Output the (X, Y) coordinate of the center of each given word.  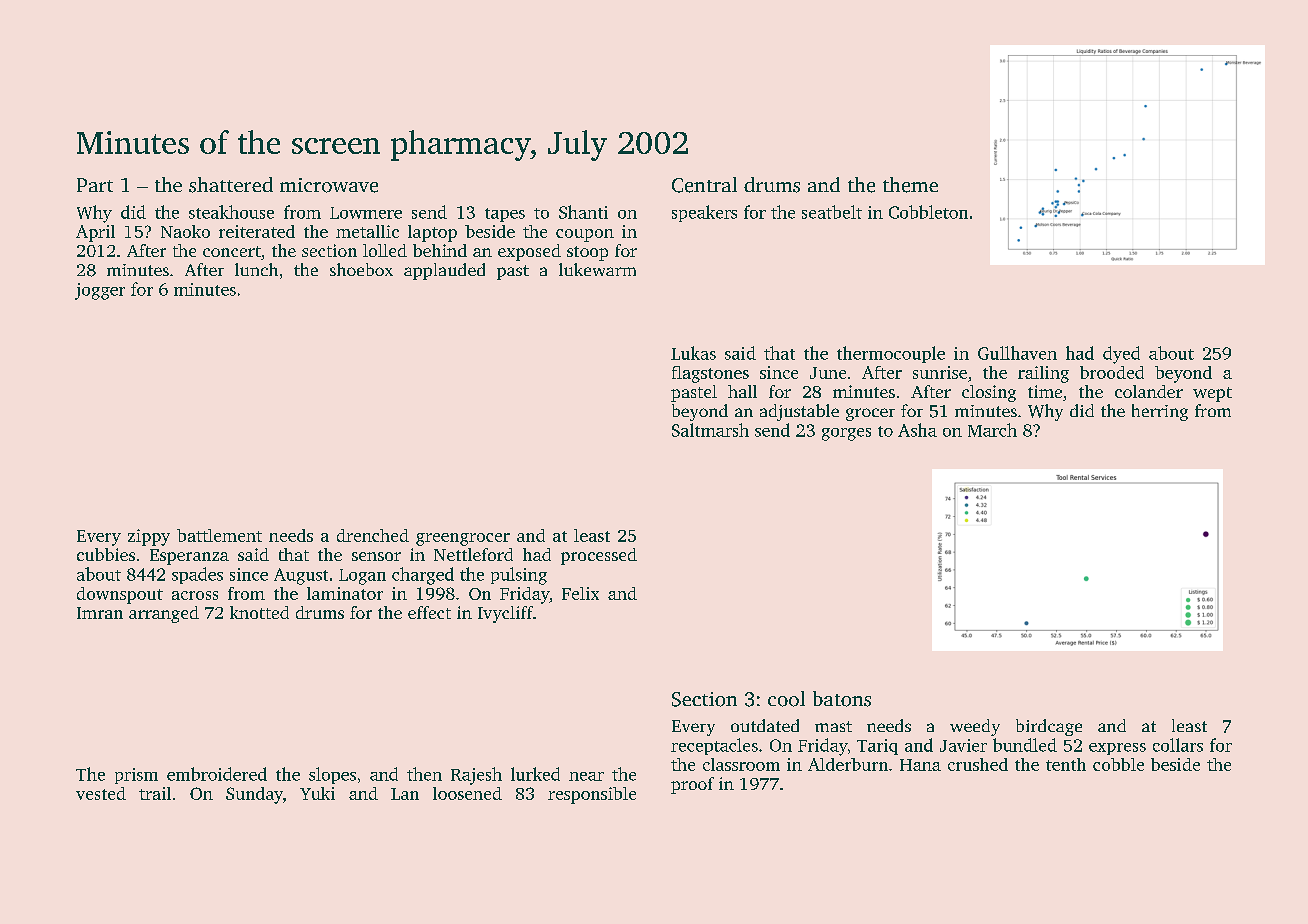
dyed (1121, 355)
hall (742, 391)
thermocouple (891, 354)
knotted (259, 612)
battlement (219, 535)
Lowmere (366, 213)
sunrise (940, 372)
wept (1212, 394)
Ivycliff (505, 614)
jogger (100, 291)
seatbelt (832, 212)
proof (692, 785)
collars (1178, 745)
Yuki (317, 793)
